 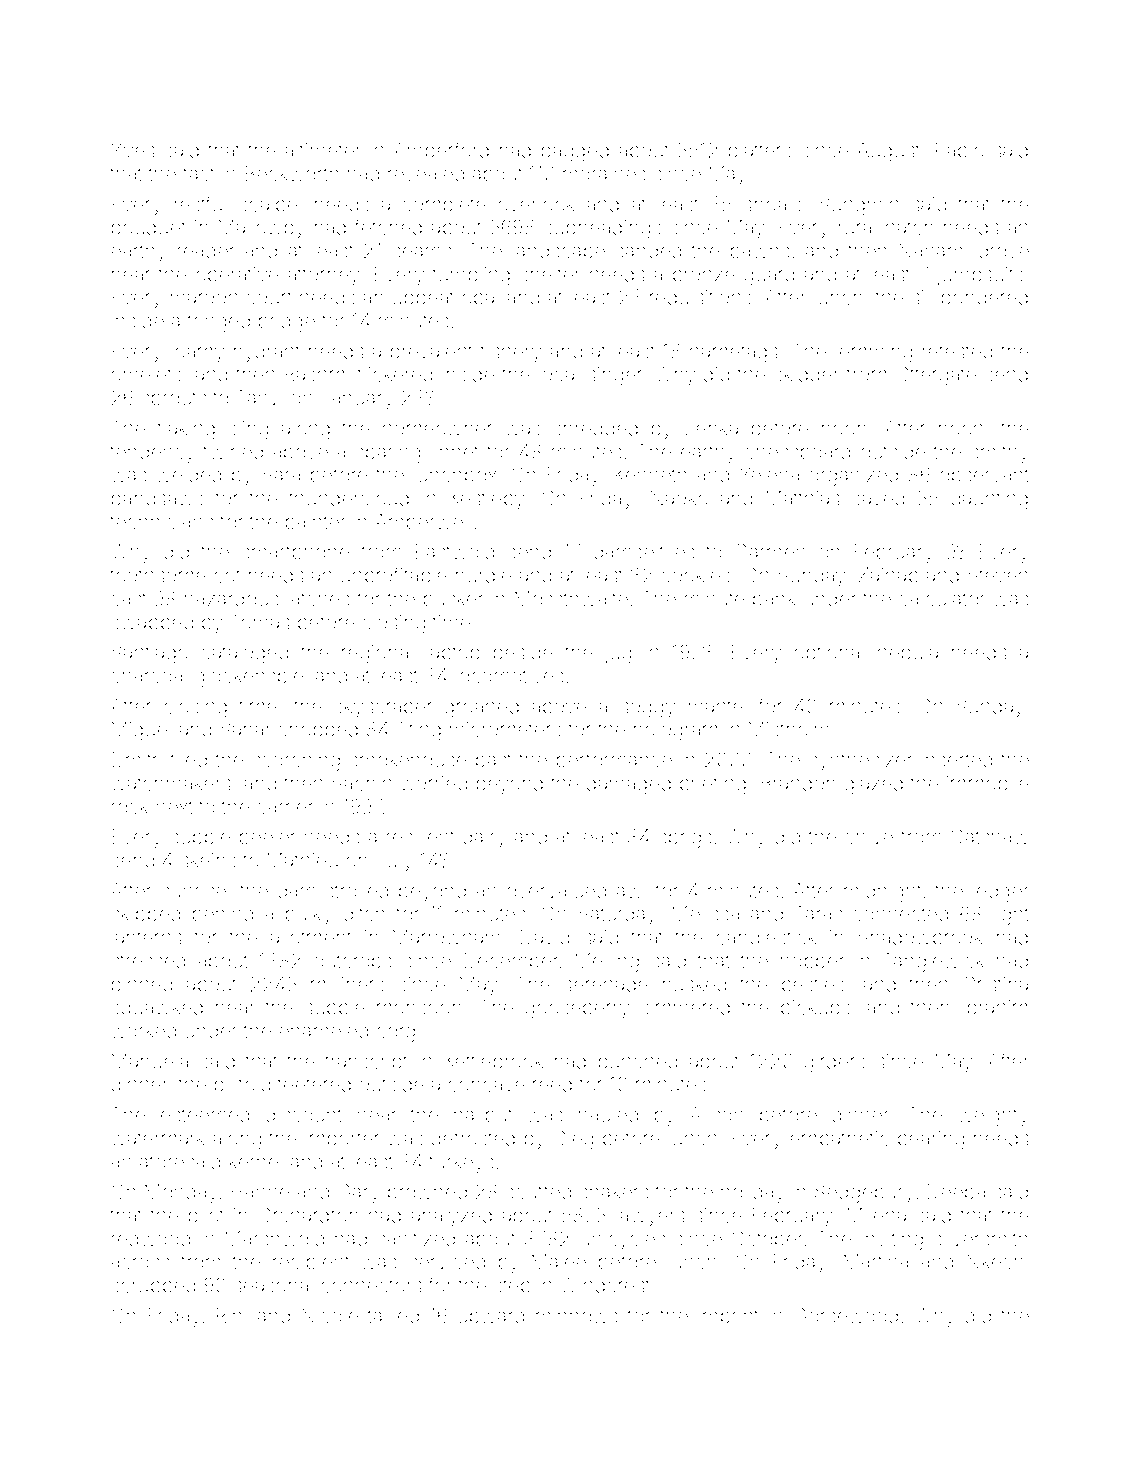 I want to click on nebula, so click(x=908, y=652).
